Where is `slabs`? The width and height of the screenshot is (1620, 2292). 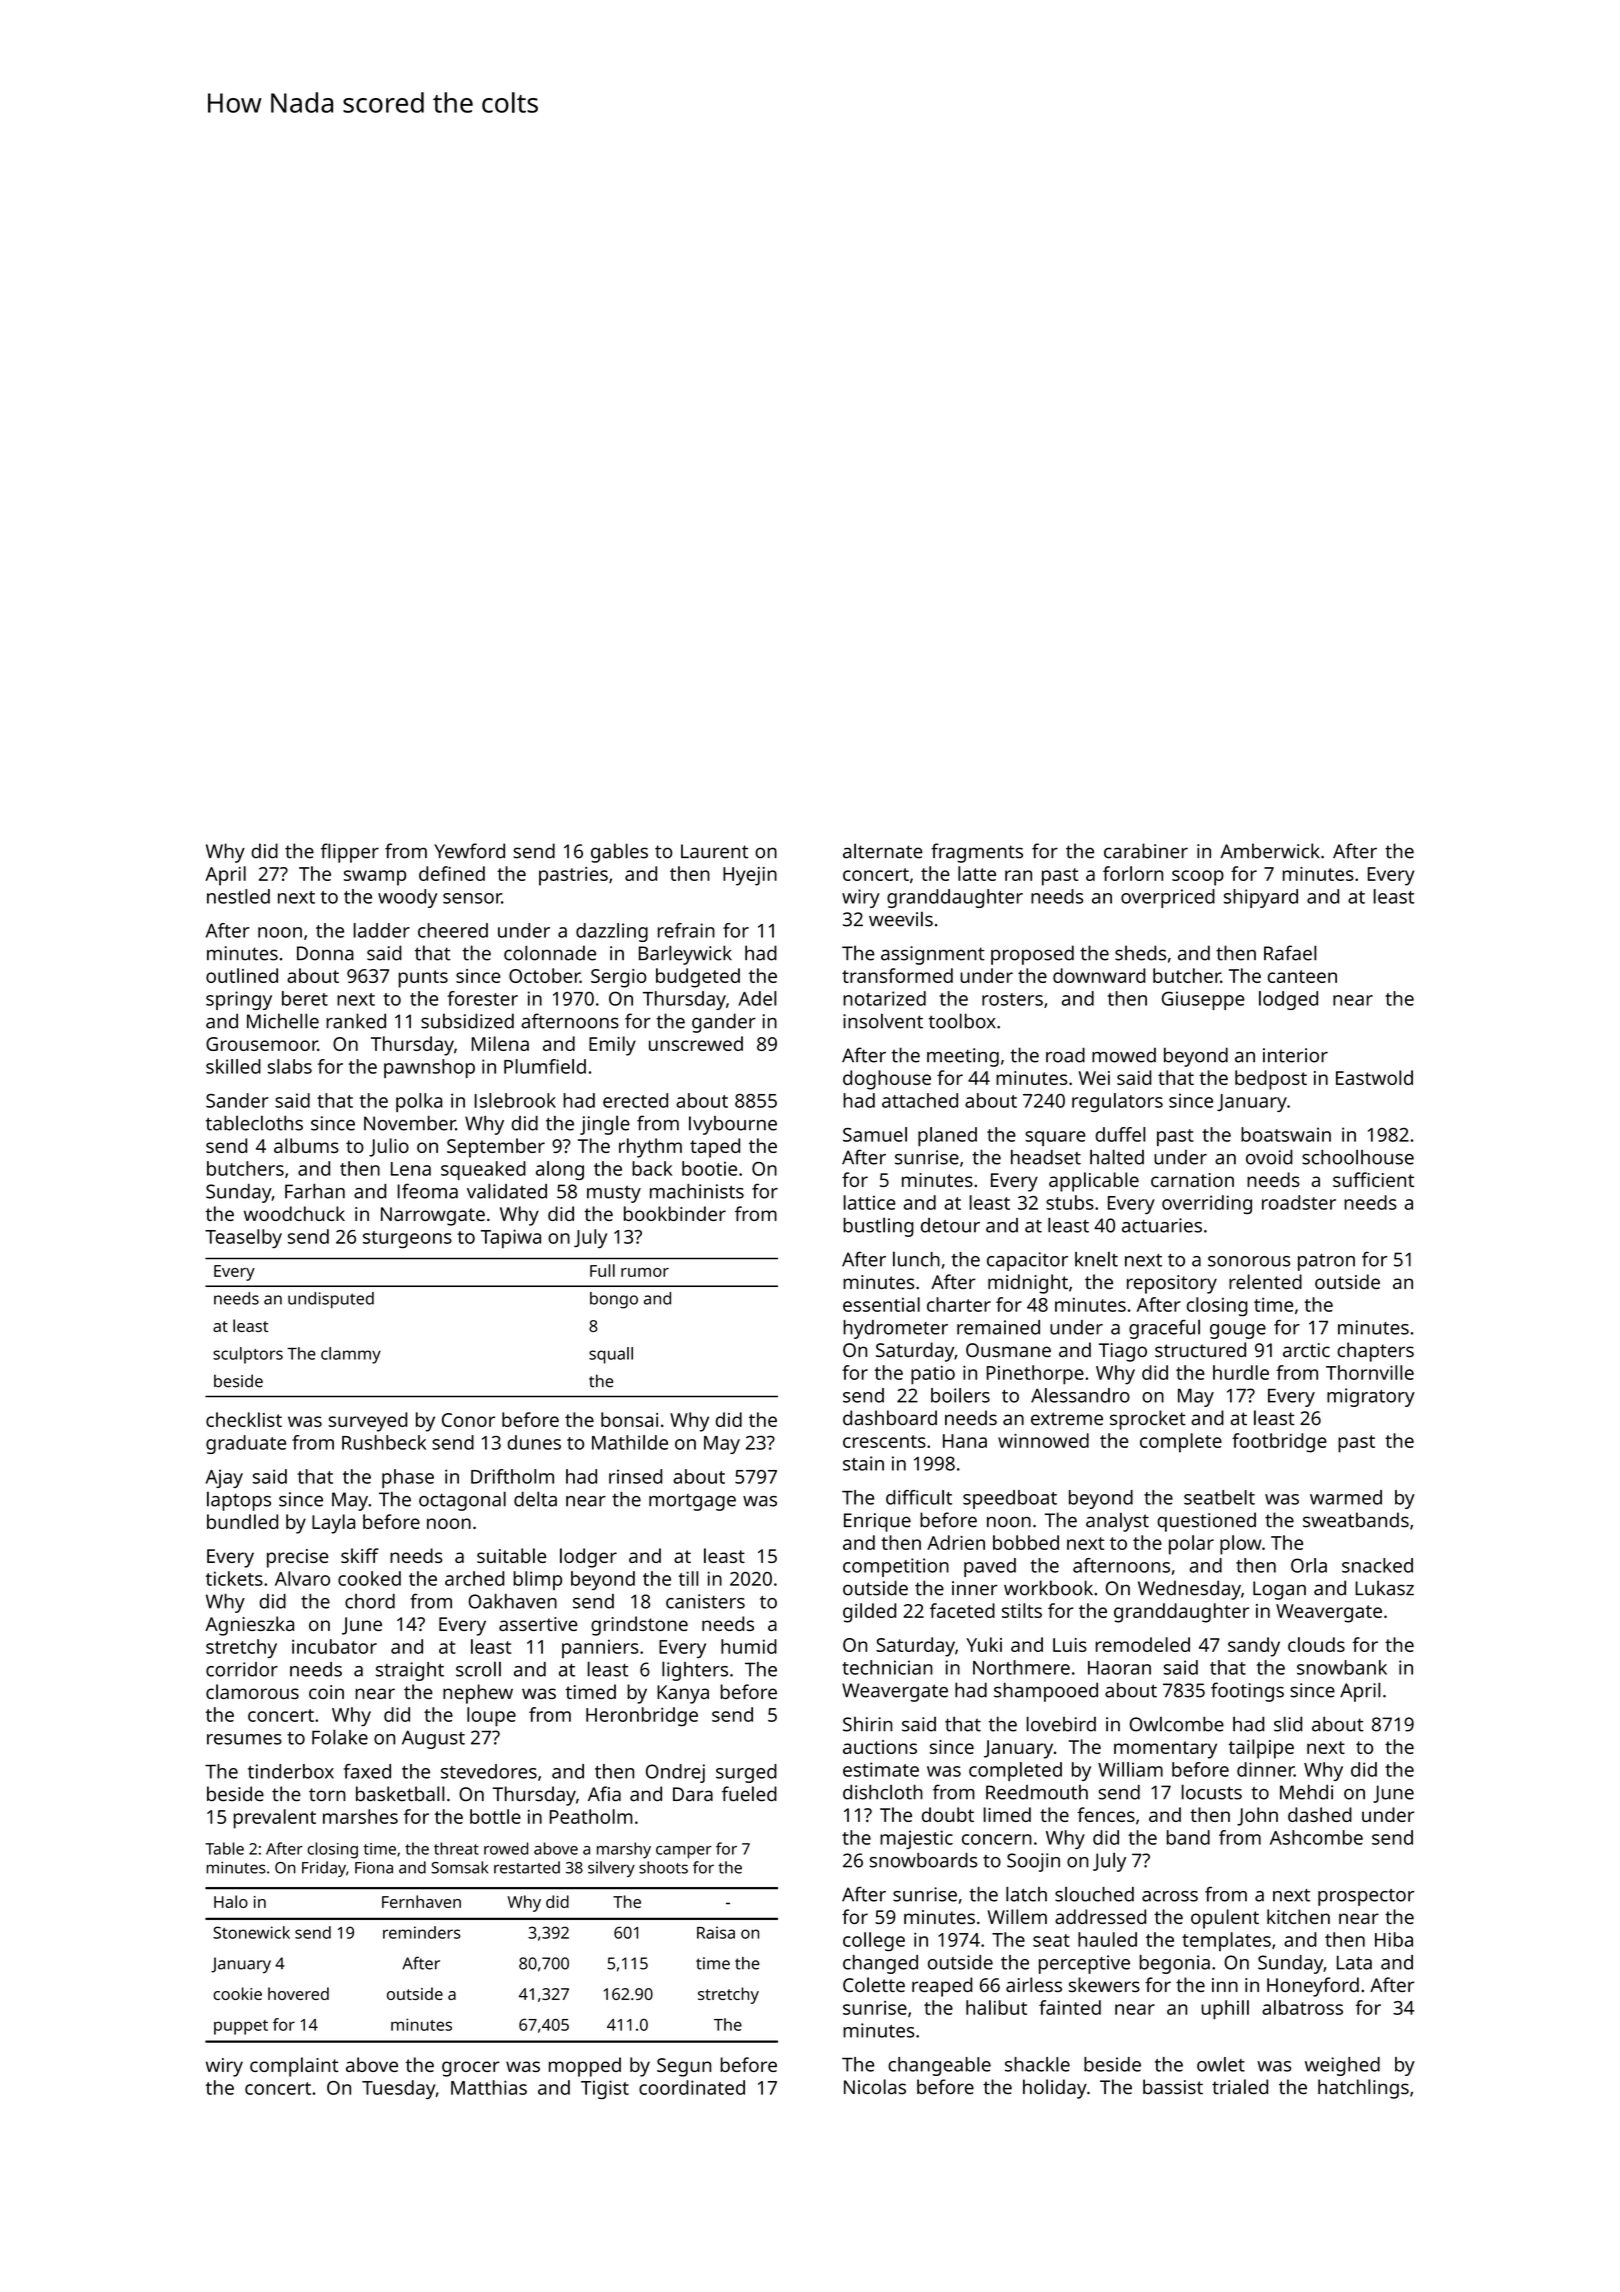 slabs is located at coordinates (290, 1066).
